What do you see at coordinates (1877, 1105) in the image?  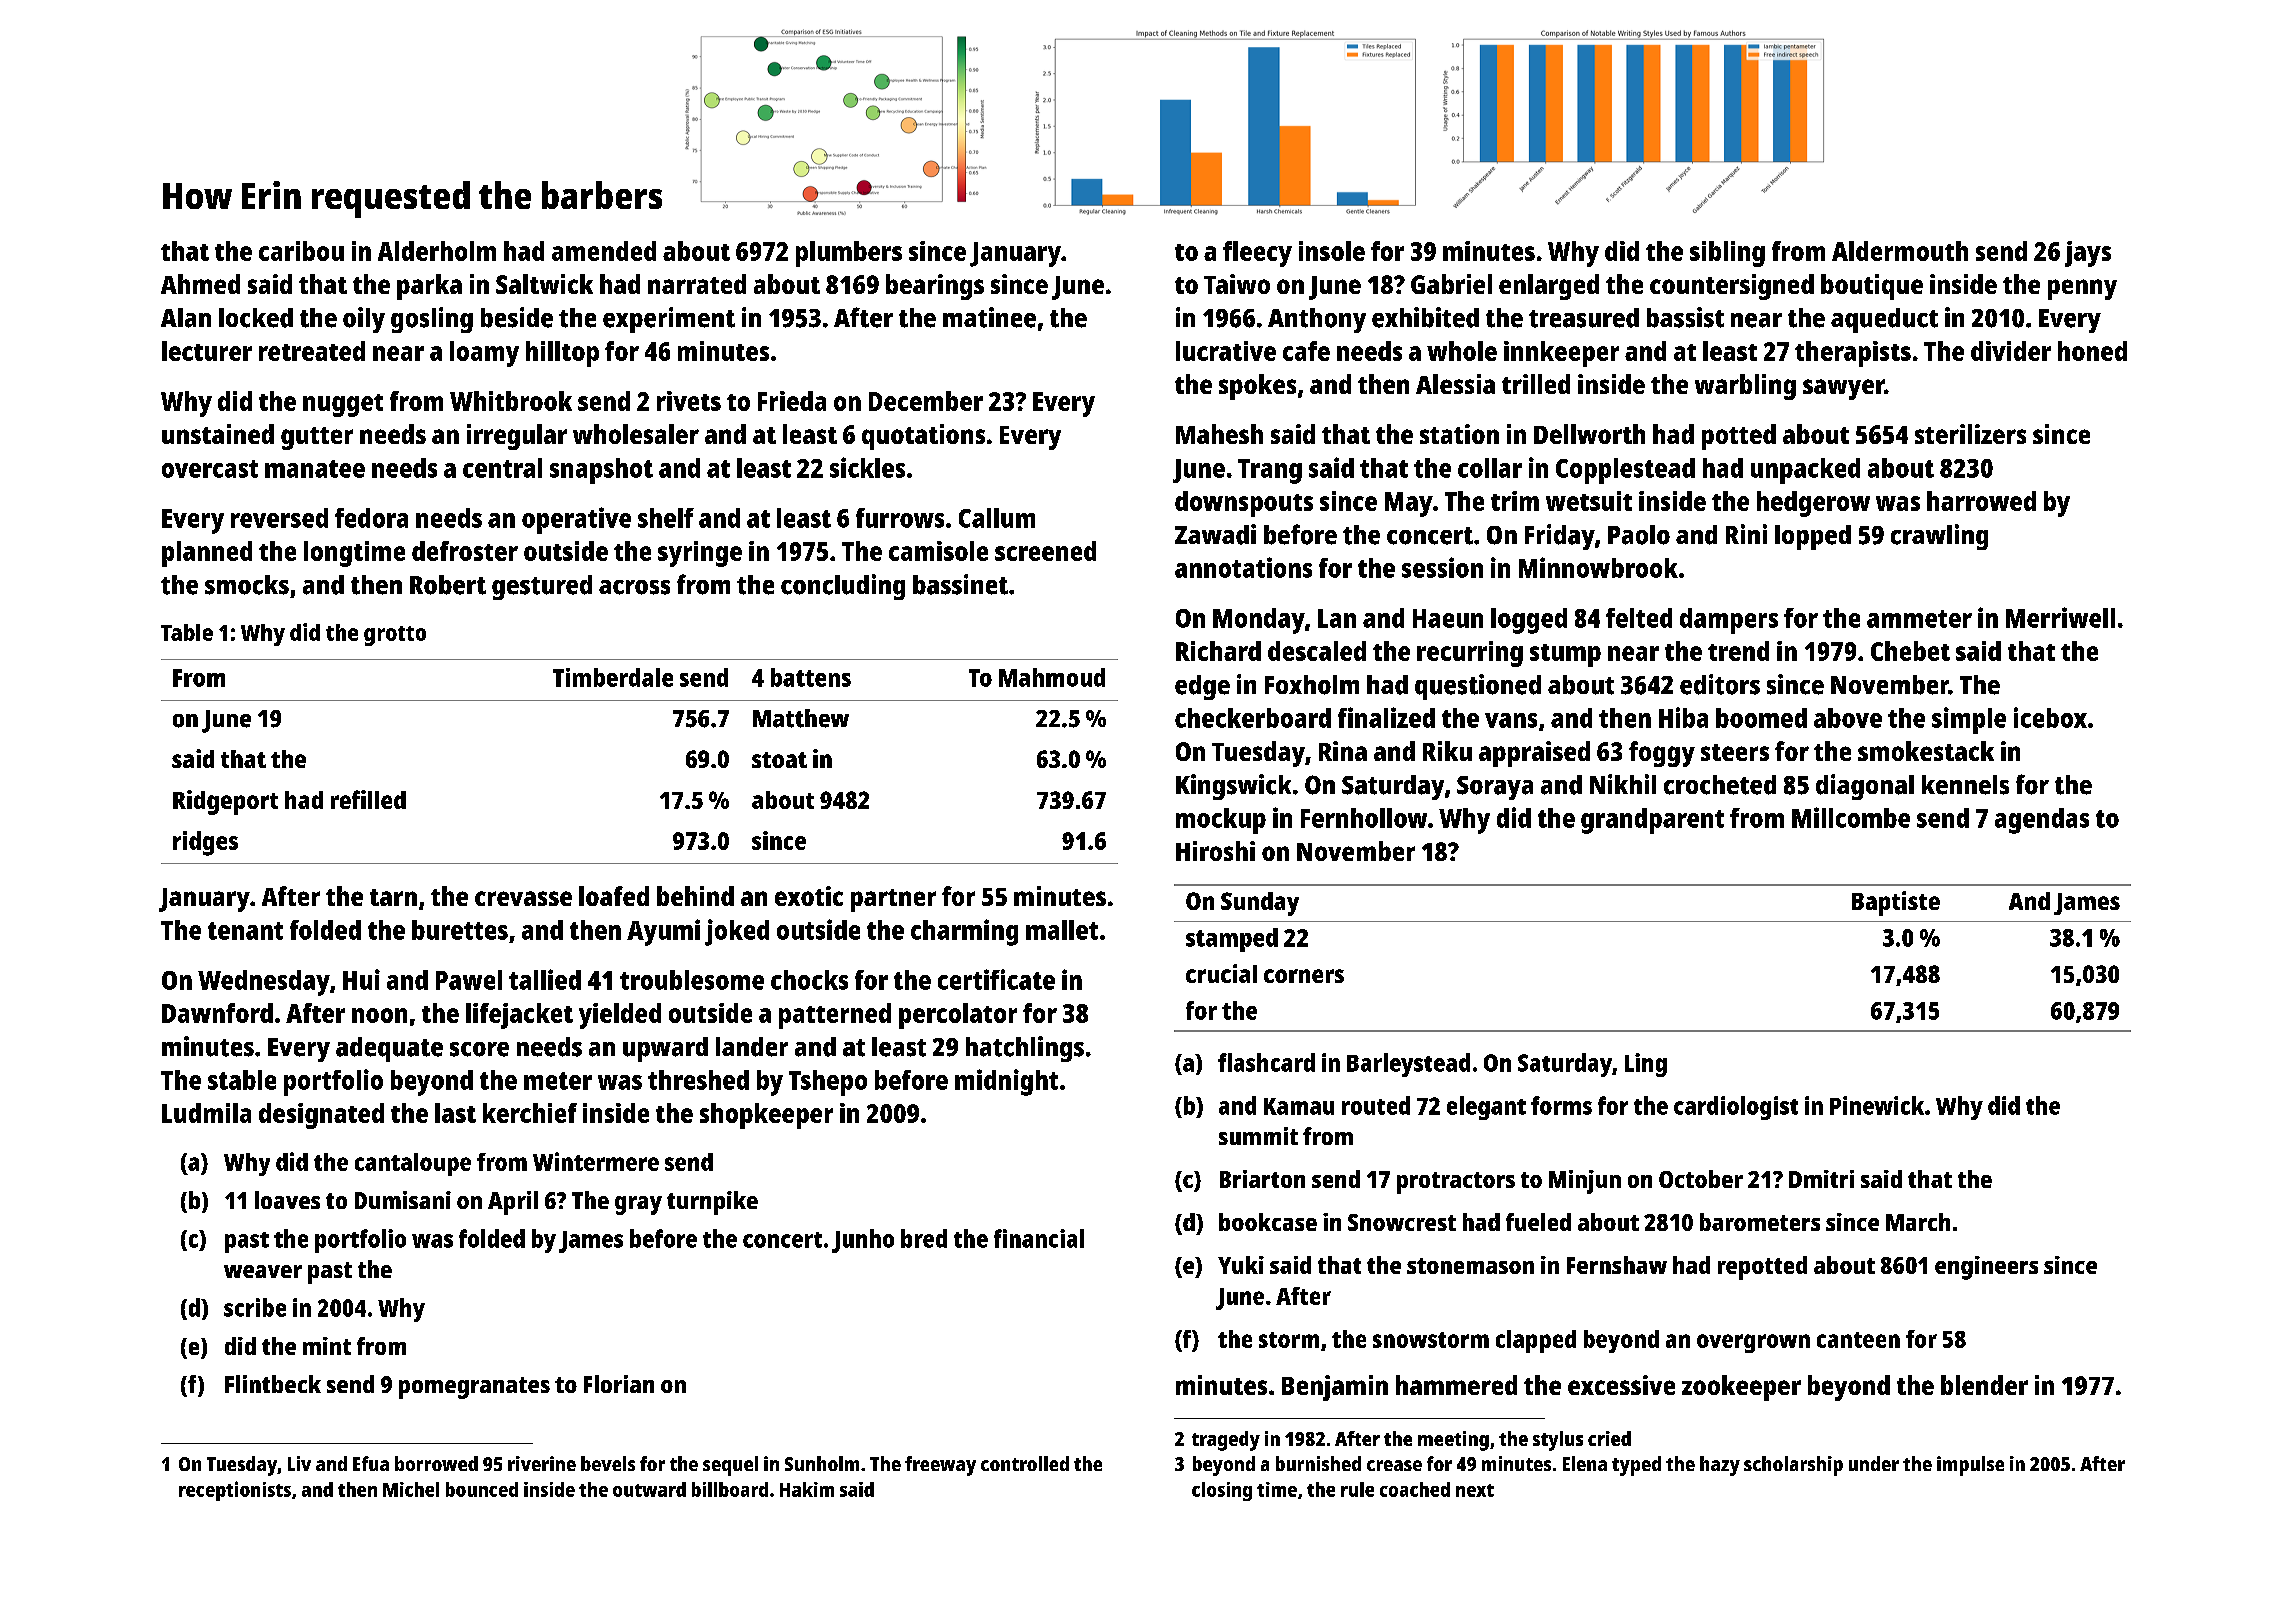 I see `Pinewick` at bounding box center [1877, 1105].
